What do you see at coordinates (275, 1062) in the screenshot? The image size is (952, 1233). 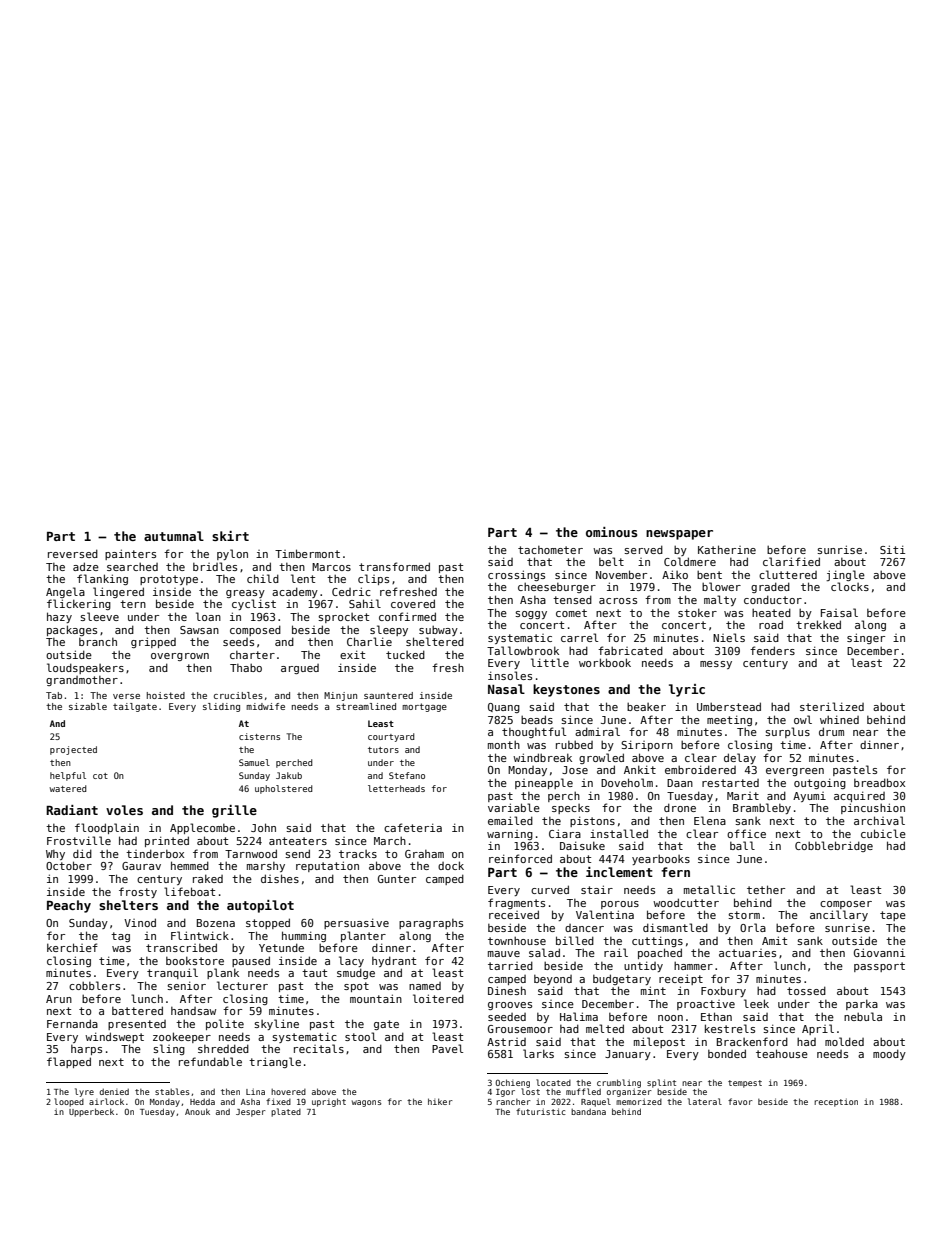 I see `triangle` at bounding box center [275, 1062].
